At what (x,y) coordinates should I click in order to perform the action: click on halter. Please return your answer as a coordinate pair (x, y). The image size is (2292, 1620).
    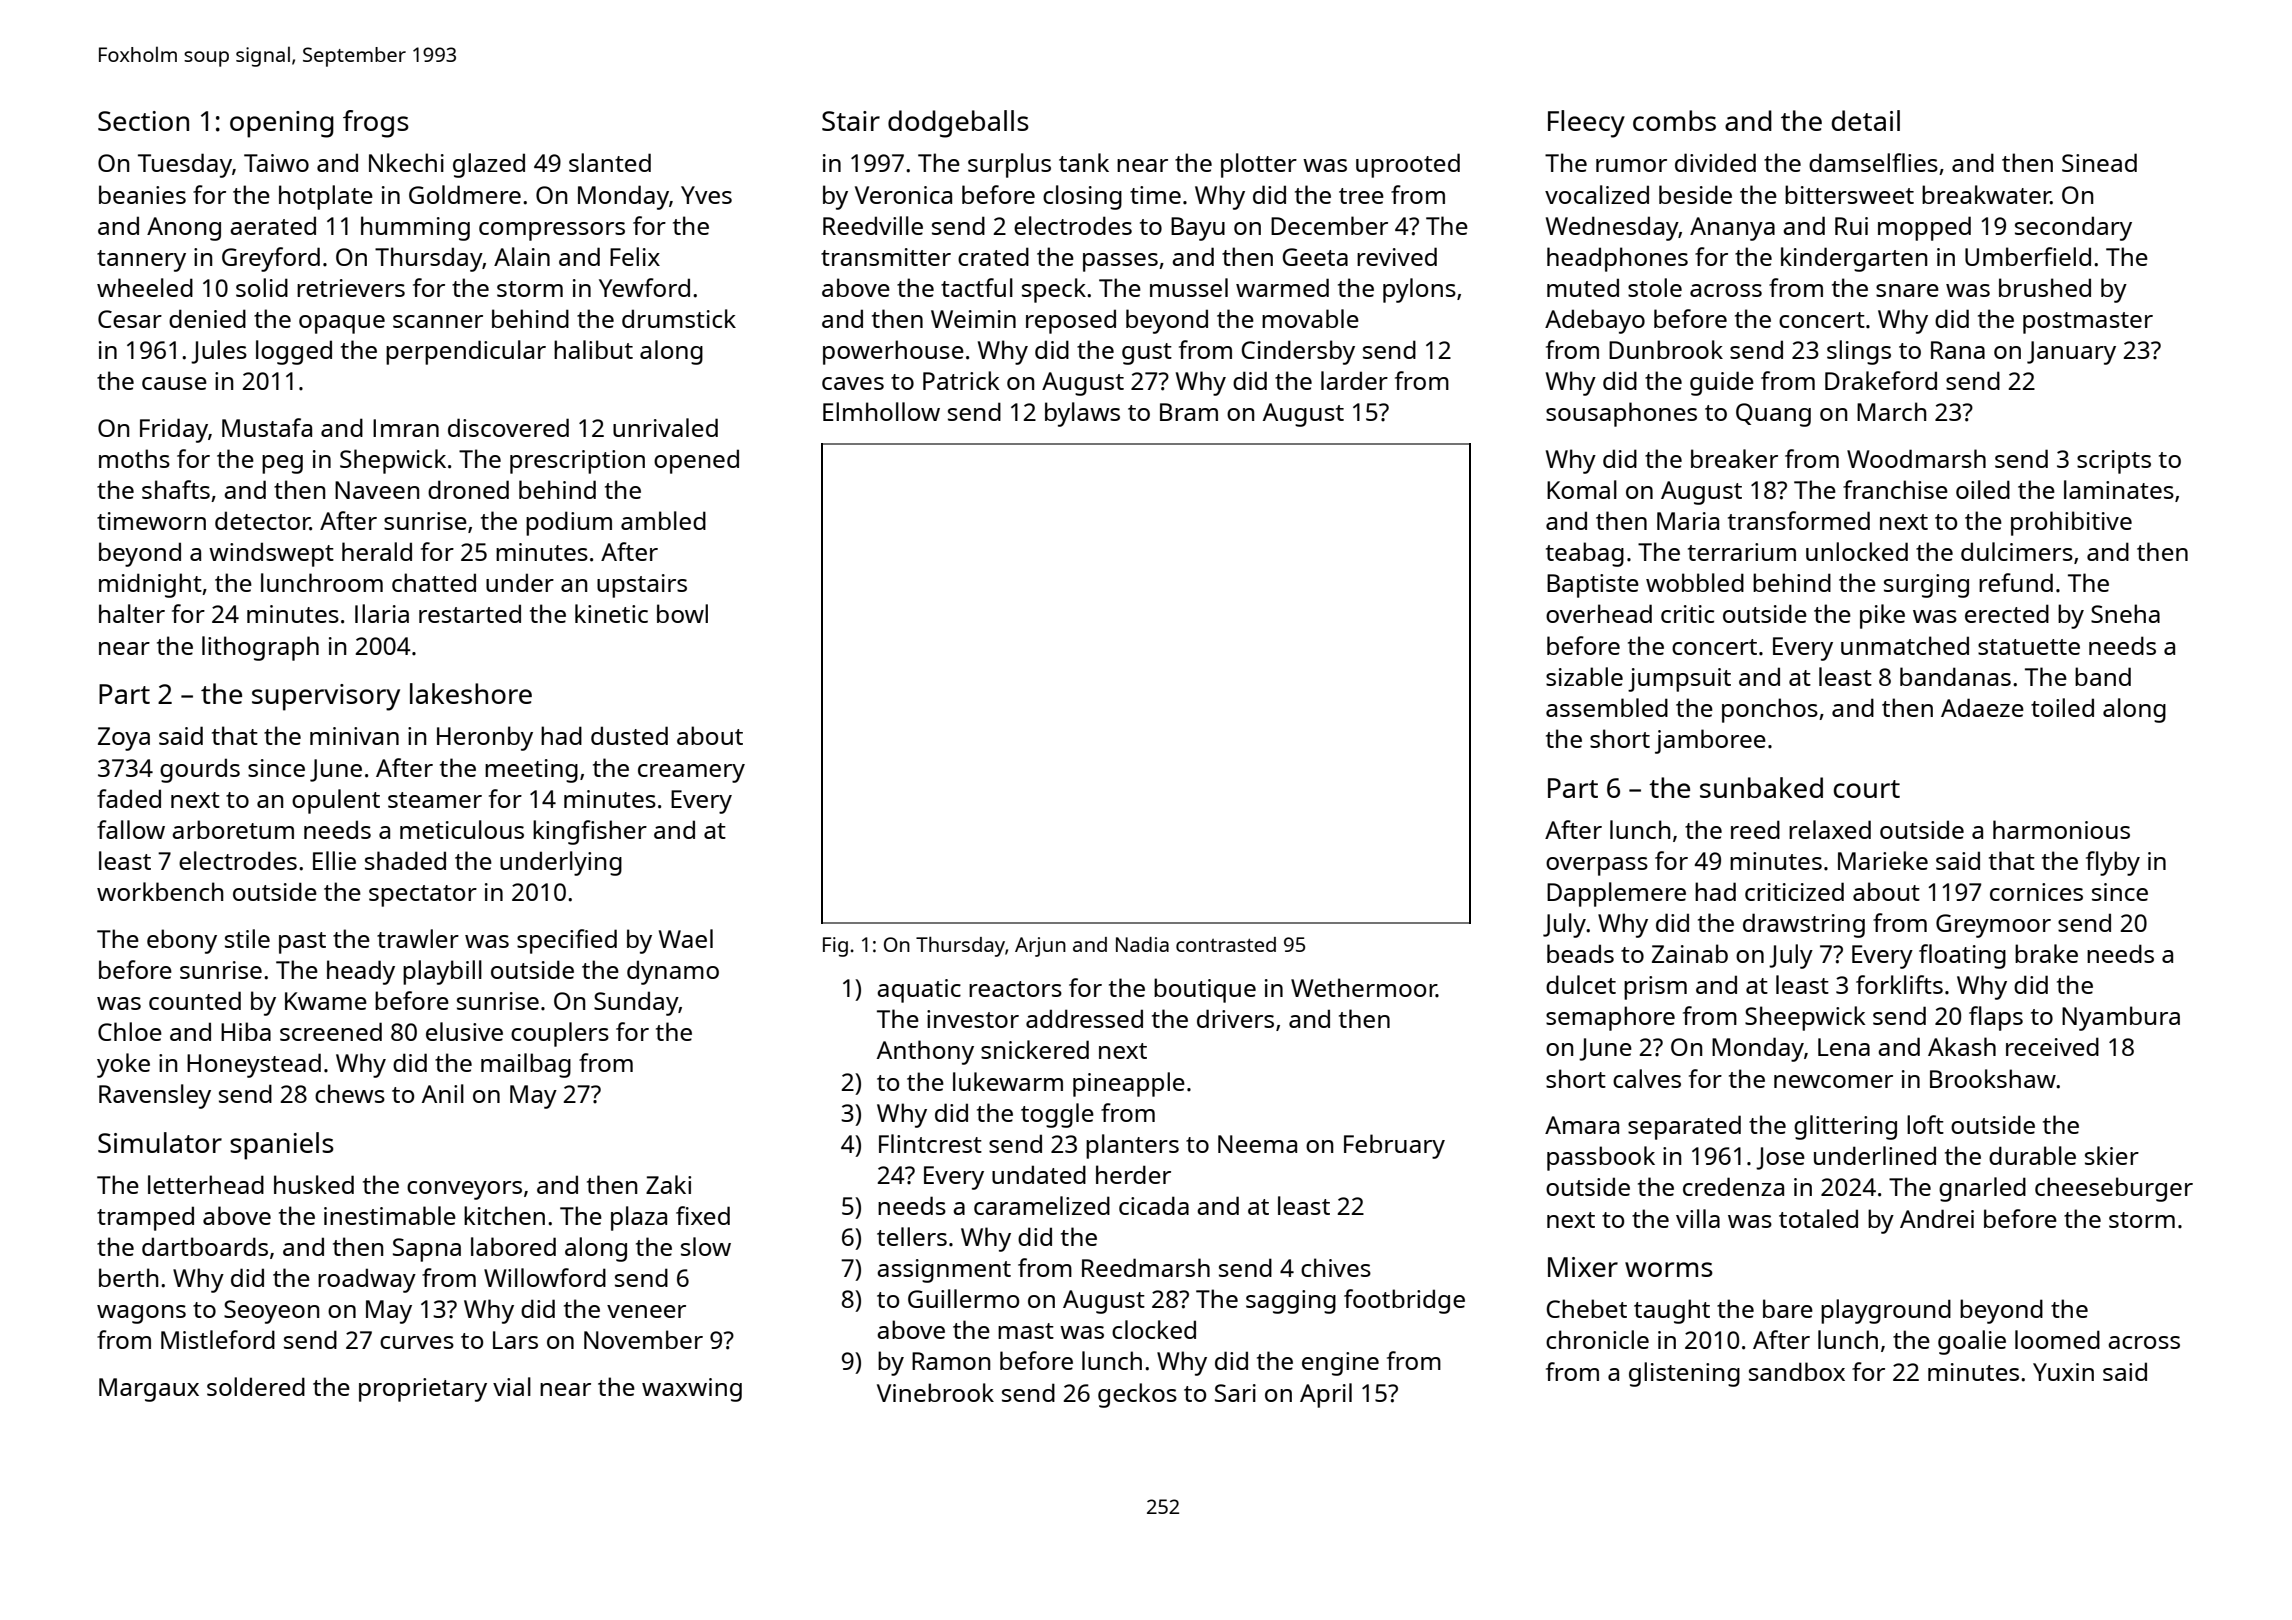
    Looking at the image, I should click on (132, 613).
